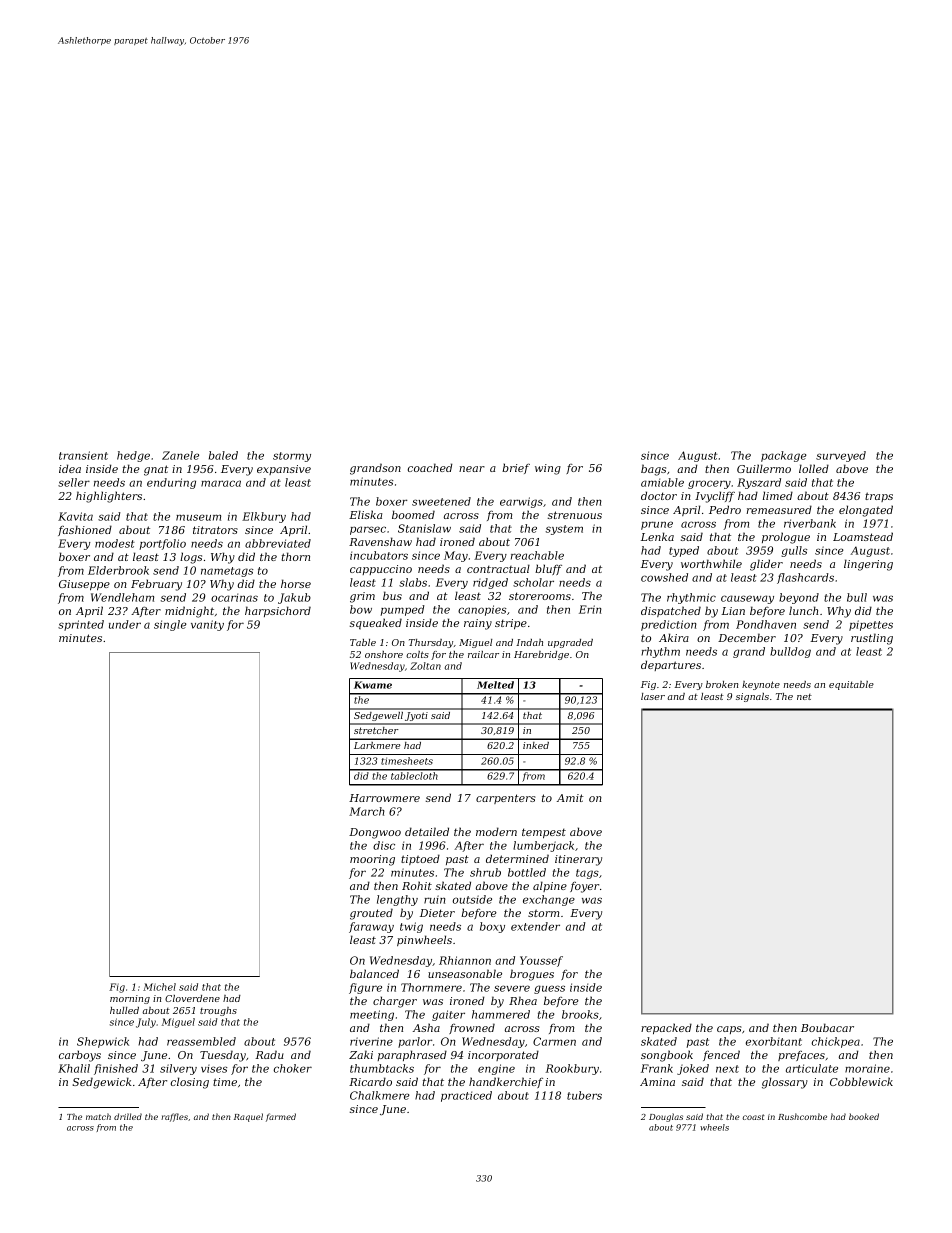  I want to click on Douglas, so click(666, 1117).
